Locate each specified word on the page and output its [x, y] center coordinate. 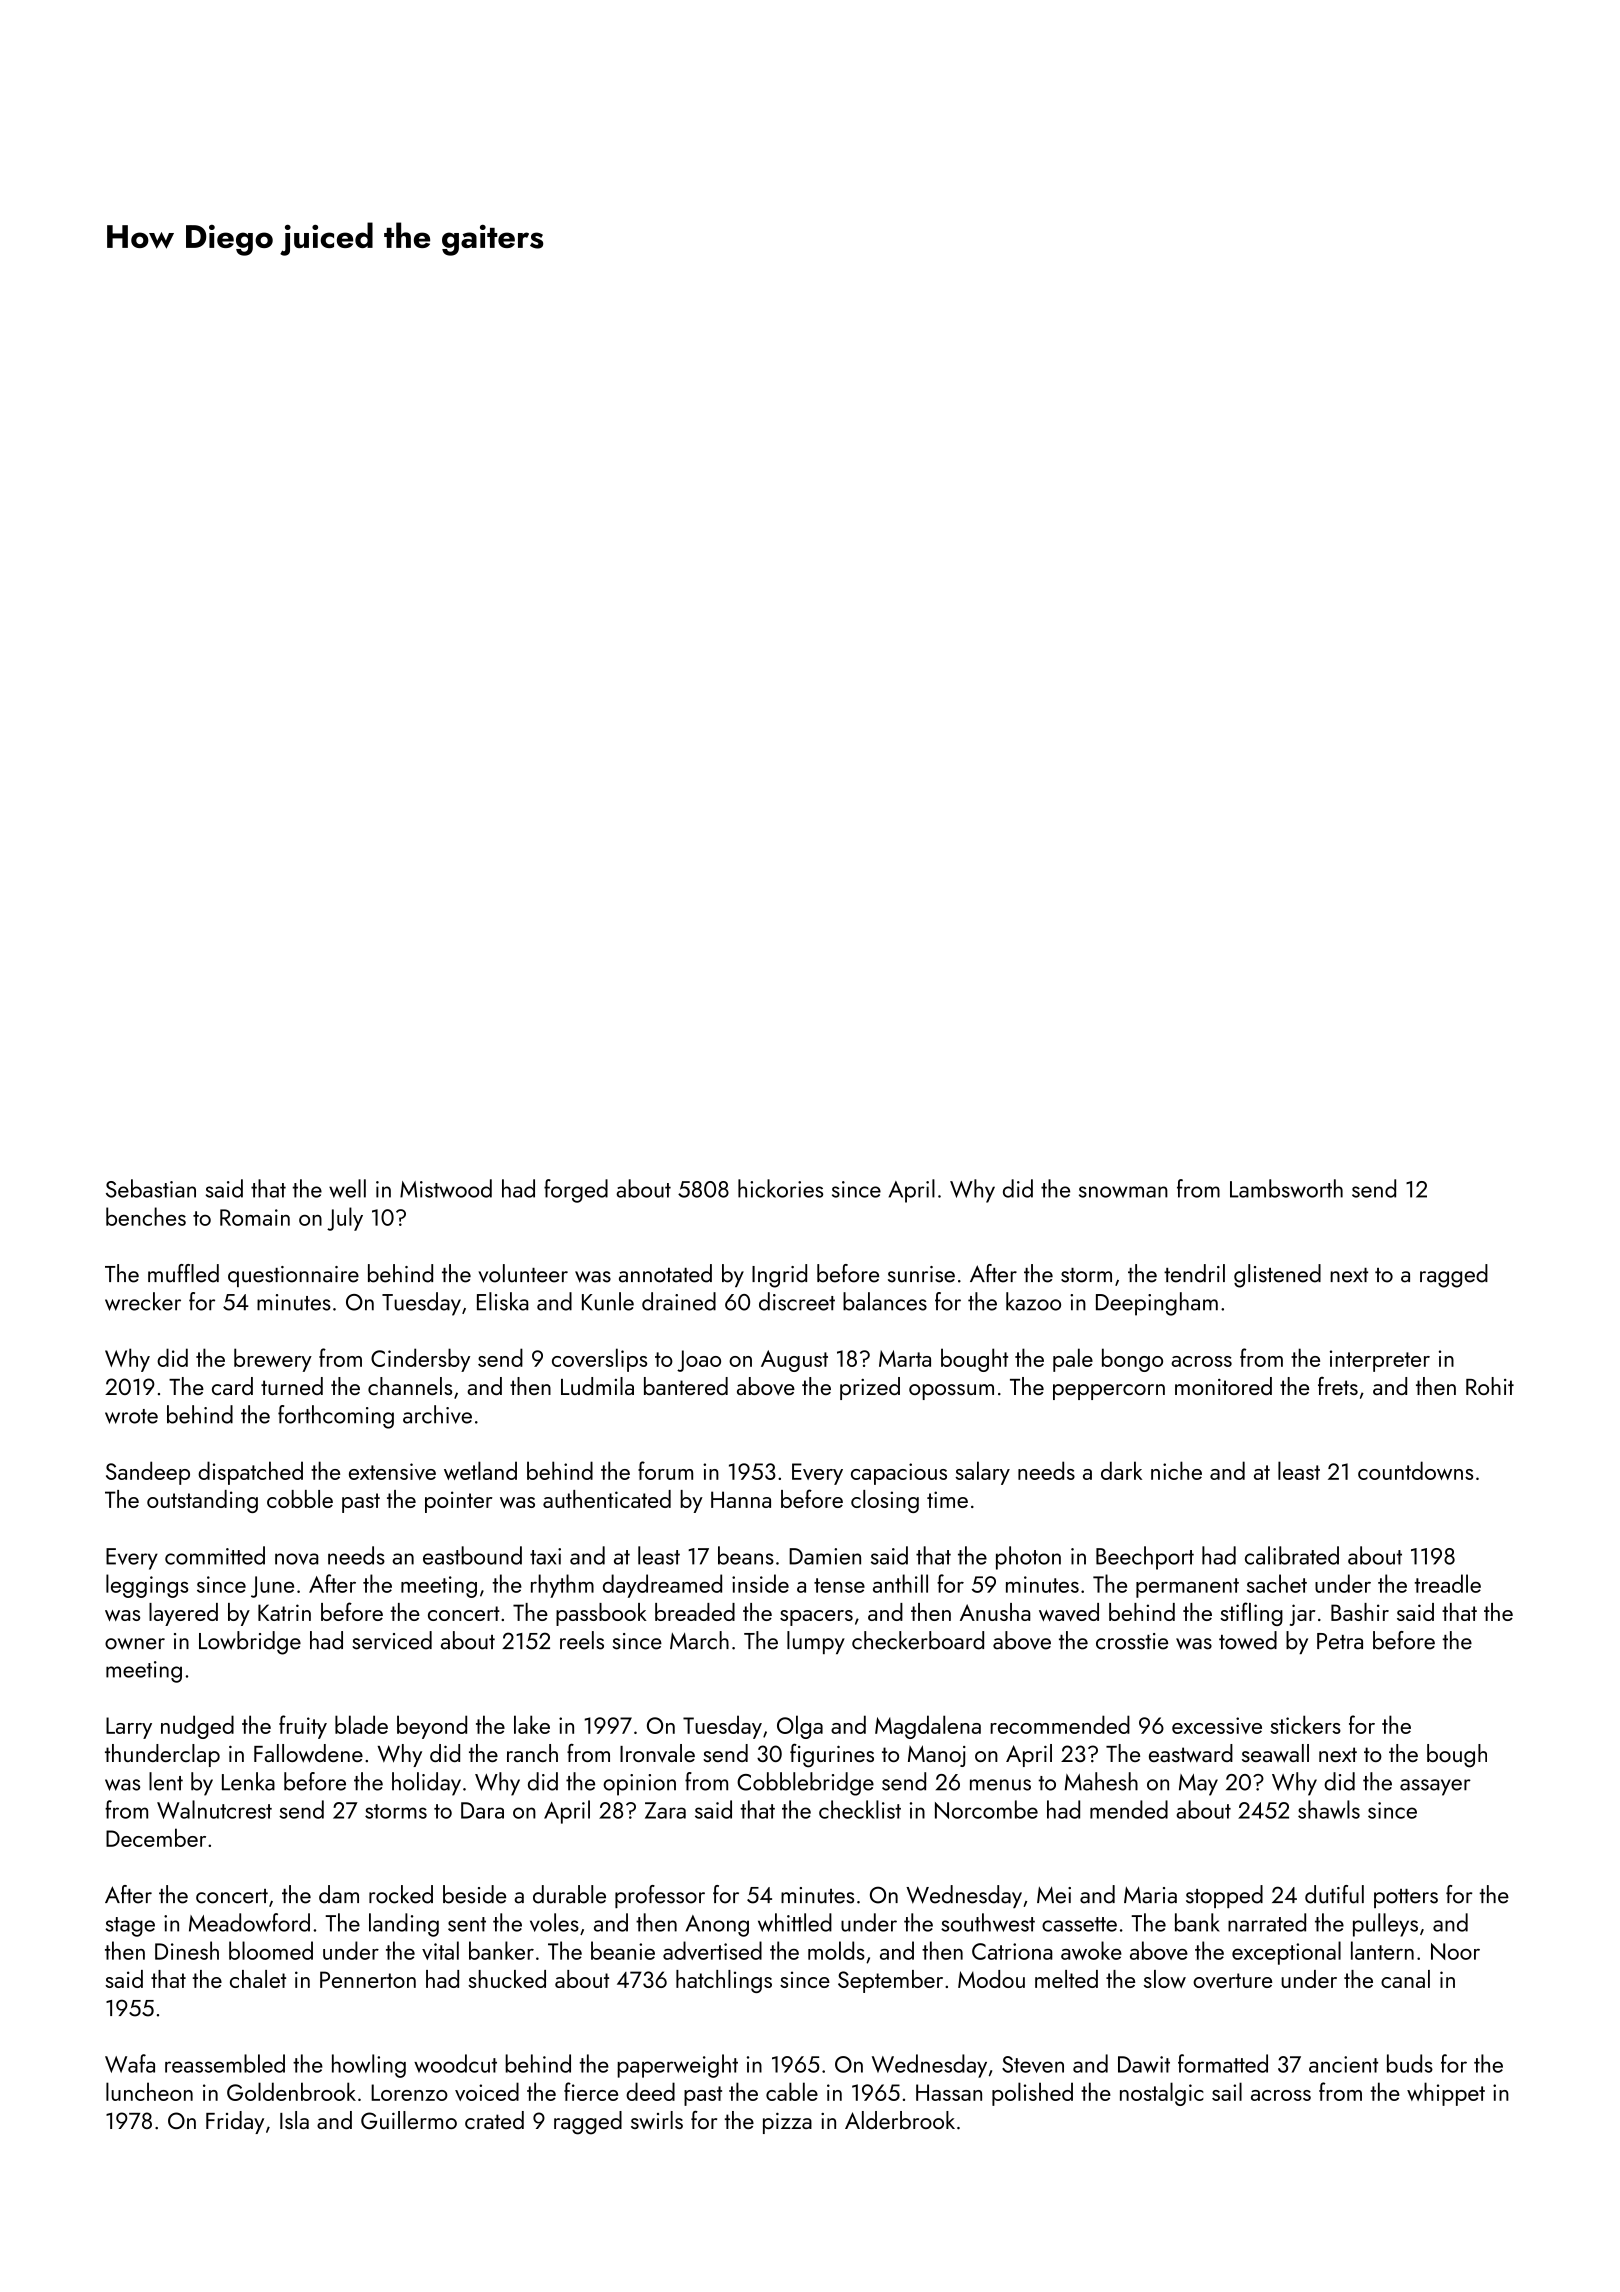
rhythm [562, 1586]
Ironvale [657, 1753]
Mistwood [446, 1188]
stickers [1305, 1724]
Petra [1340, 1641]
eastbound [472, 1555]
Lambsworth [1286, 1188]
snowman [1123, 1192]
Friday [235, 2122]
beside [474, 1894]
